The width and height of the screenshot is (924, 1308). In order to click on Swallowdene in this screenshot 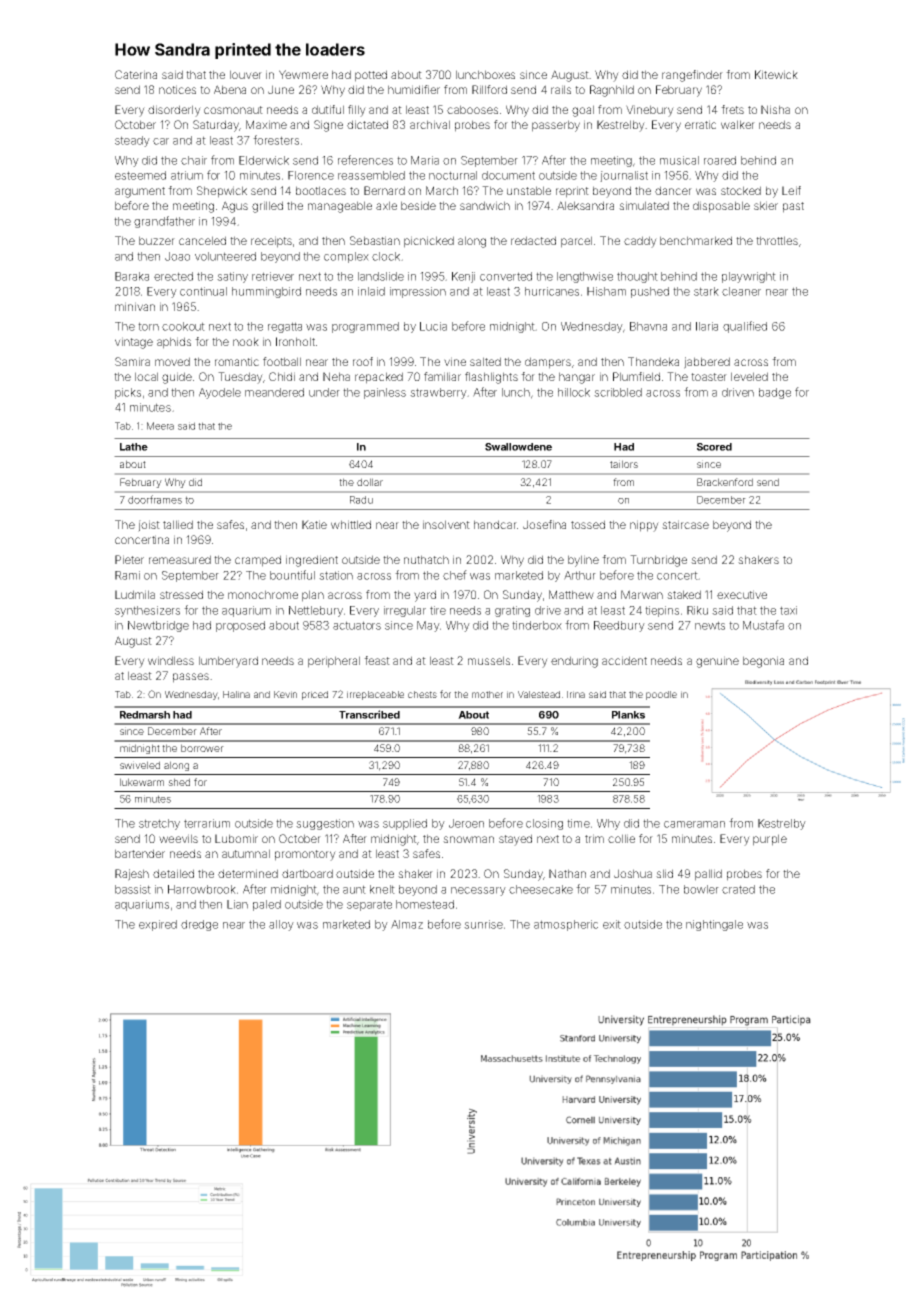, I will do `click(518, 447)`.
